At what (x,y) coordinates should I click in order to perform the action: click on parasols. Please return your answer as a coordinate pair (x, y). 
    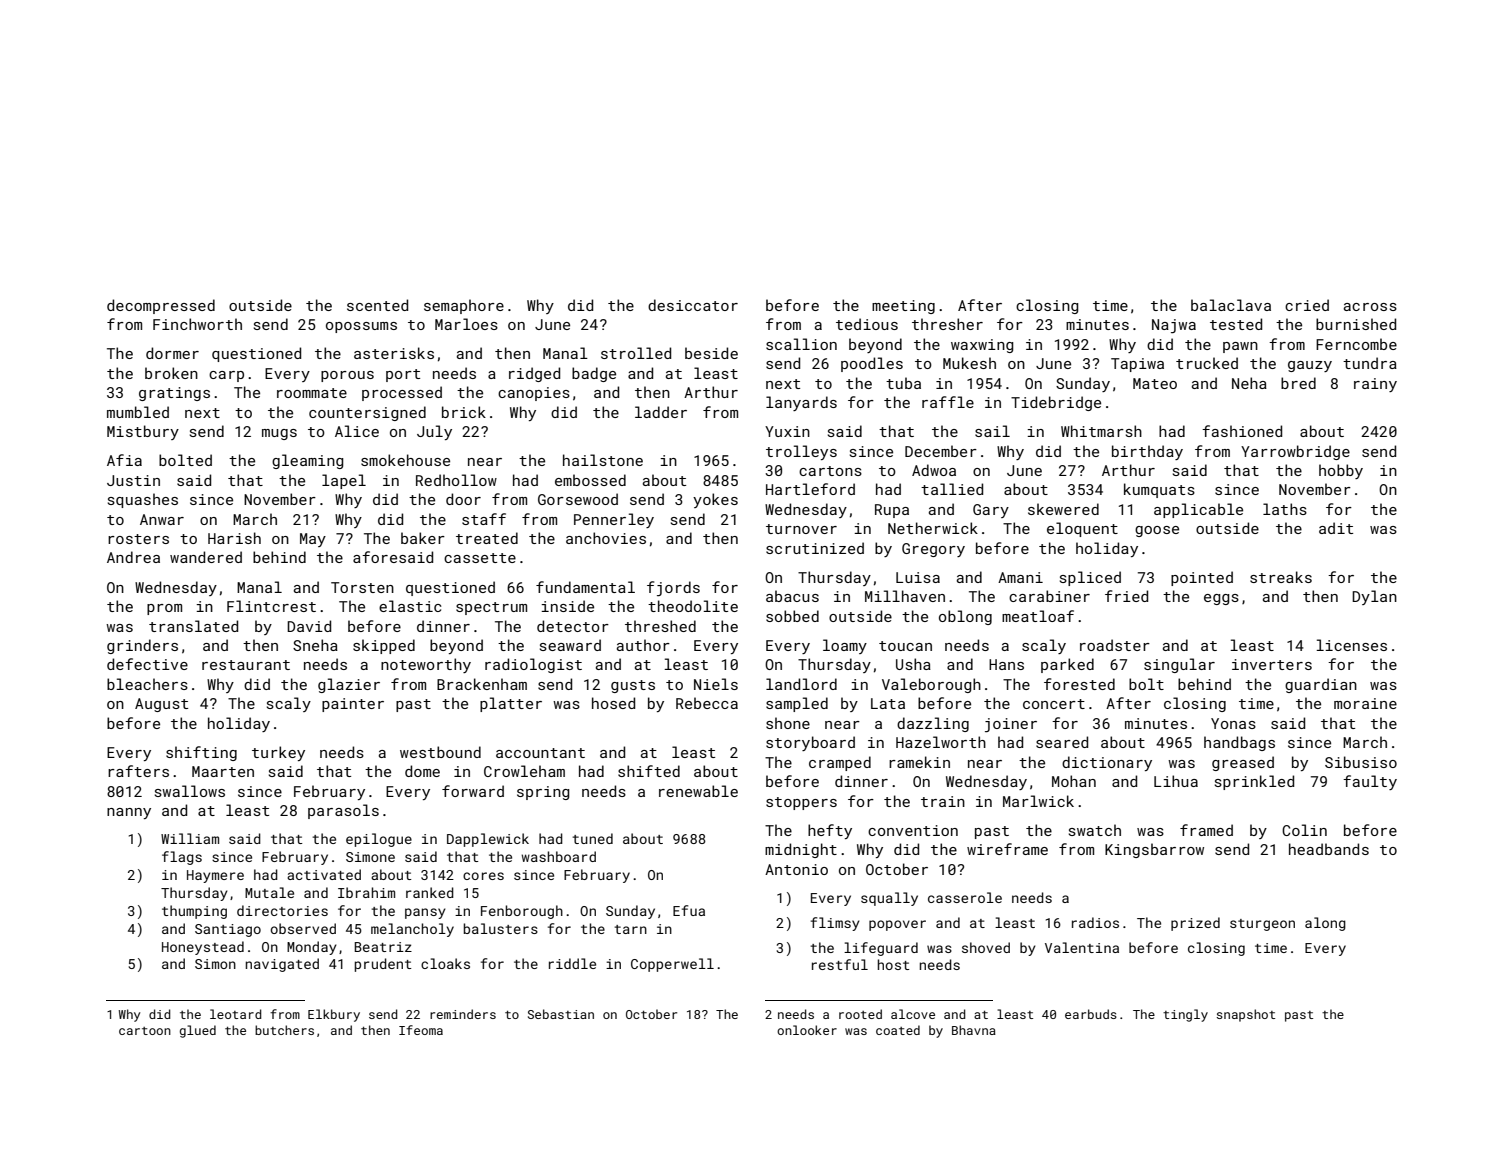
    Looking at the image, I should click on (343, 811).
